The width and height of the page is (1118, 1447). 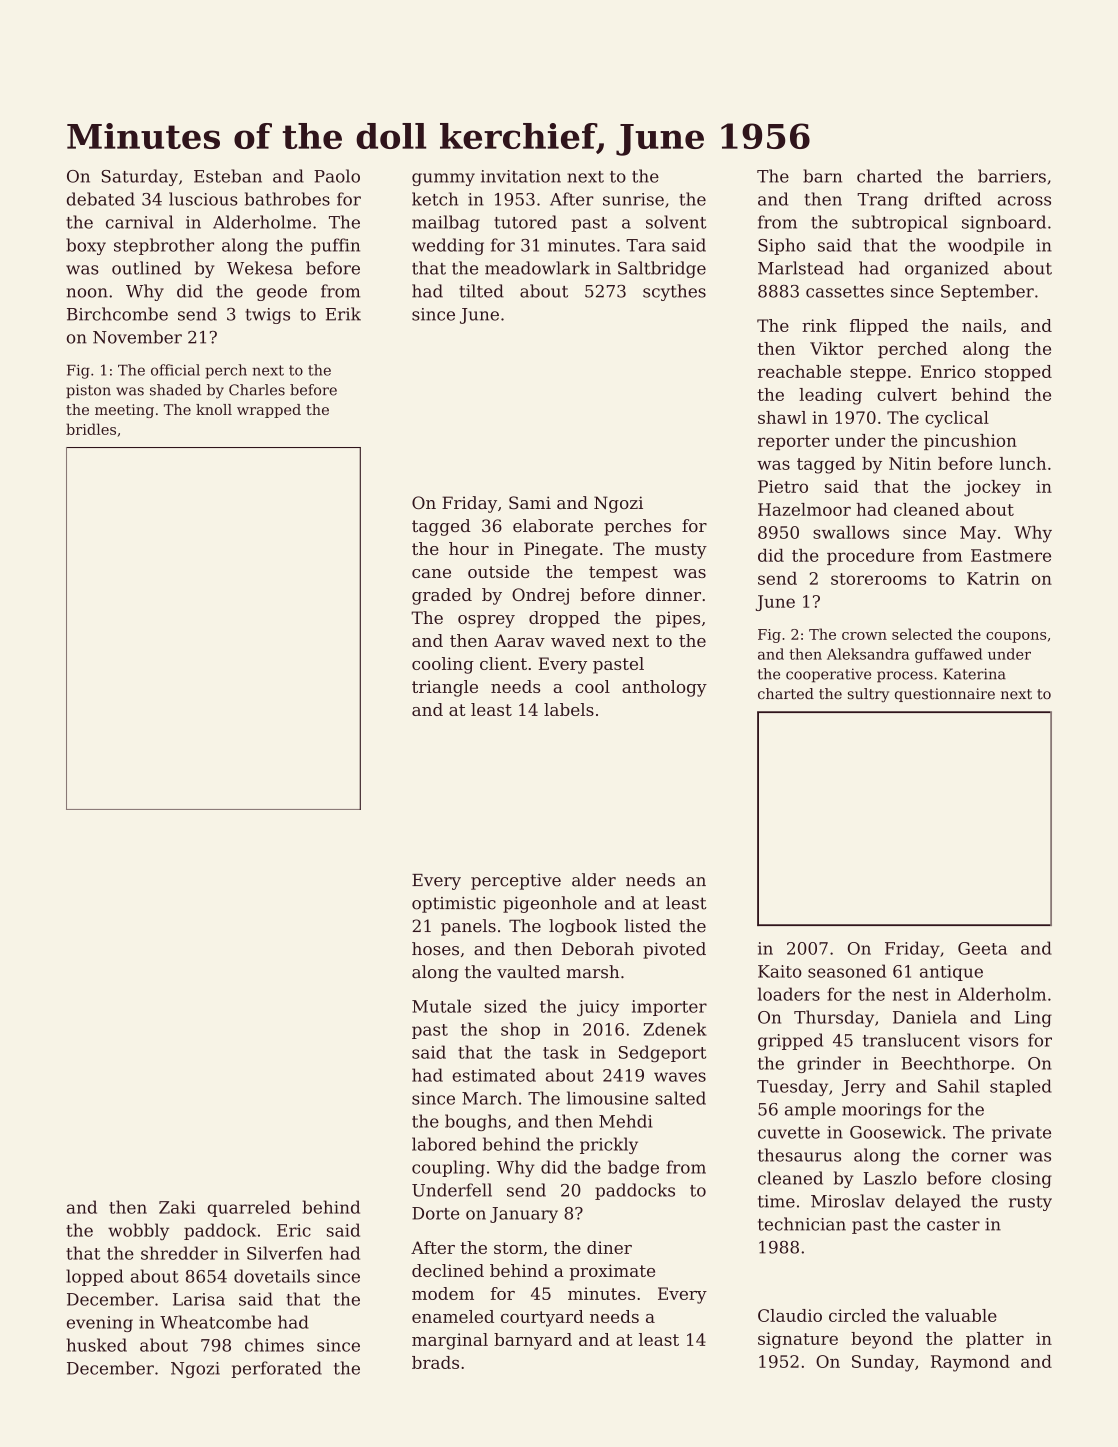 What do you see at coordinates (961, 1315) in the page?
I see `valuable` at bounding box center [961, 1315].
